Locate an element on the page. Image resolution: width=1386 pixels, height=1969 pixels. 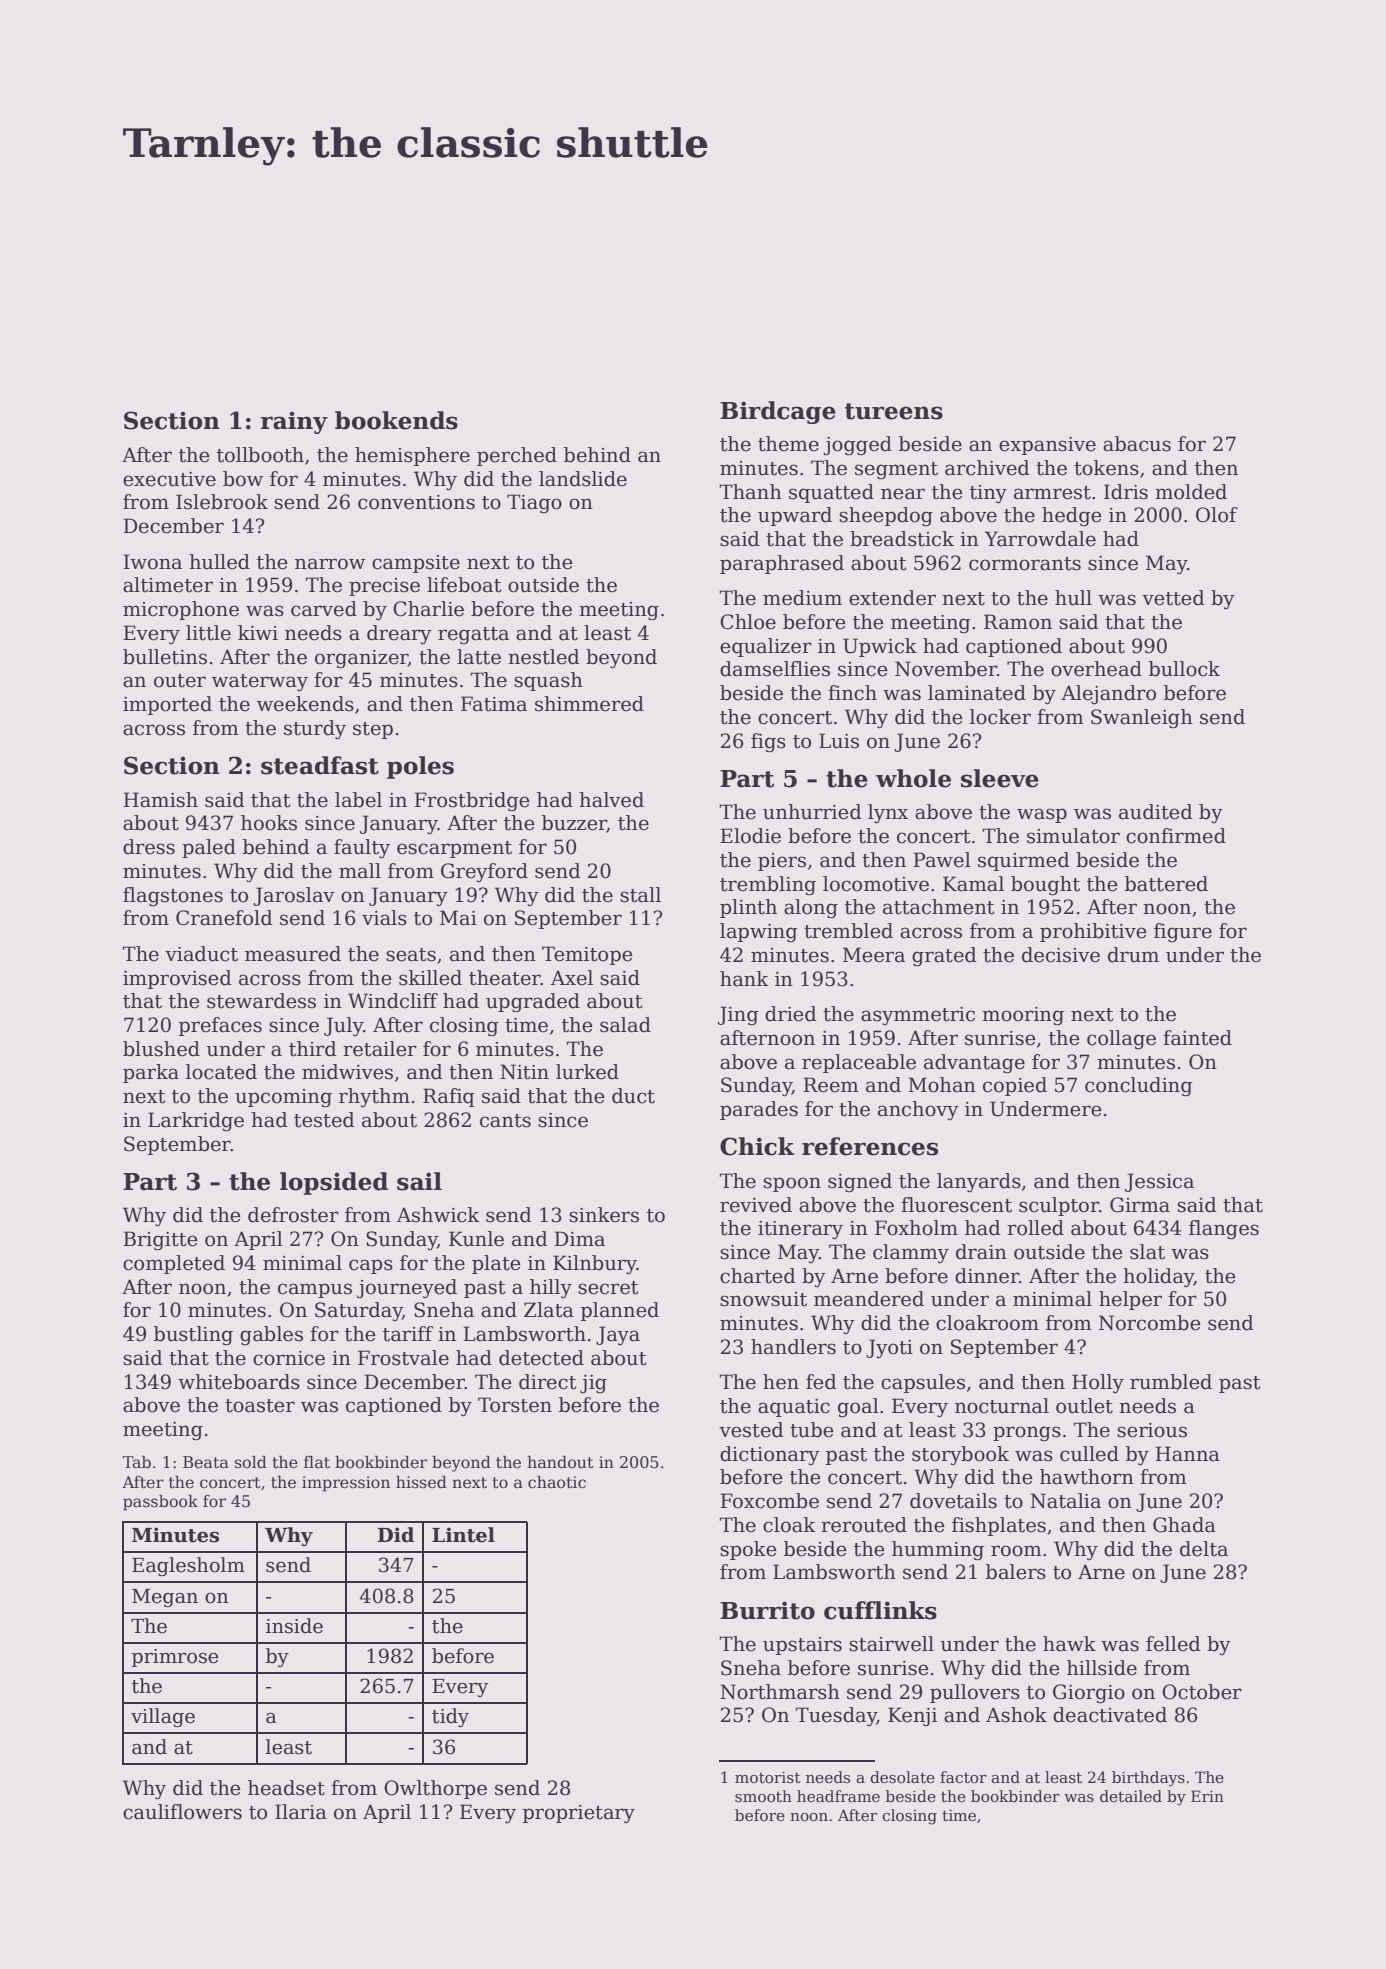
nestled is located at coordinates (544, 657).
